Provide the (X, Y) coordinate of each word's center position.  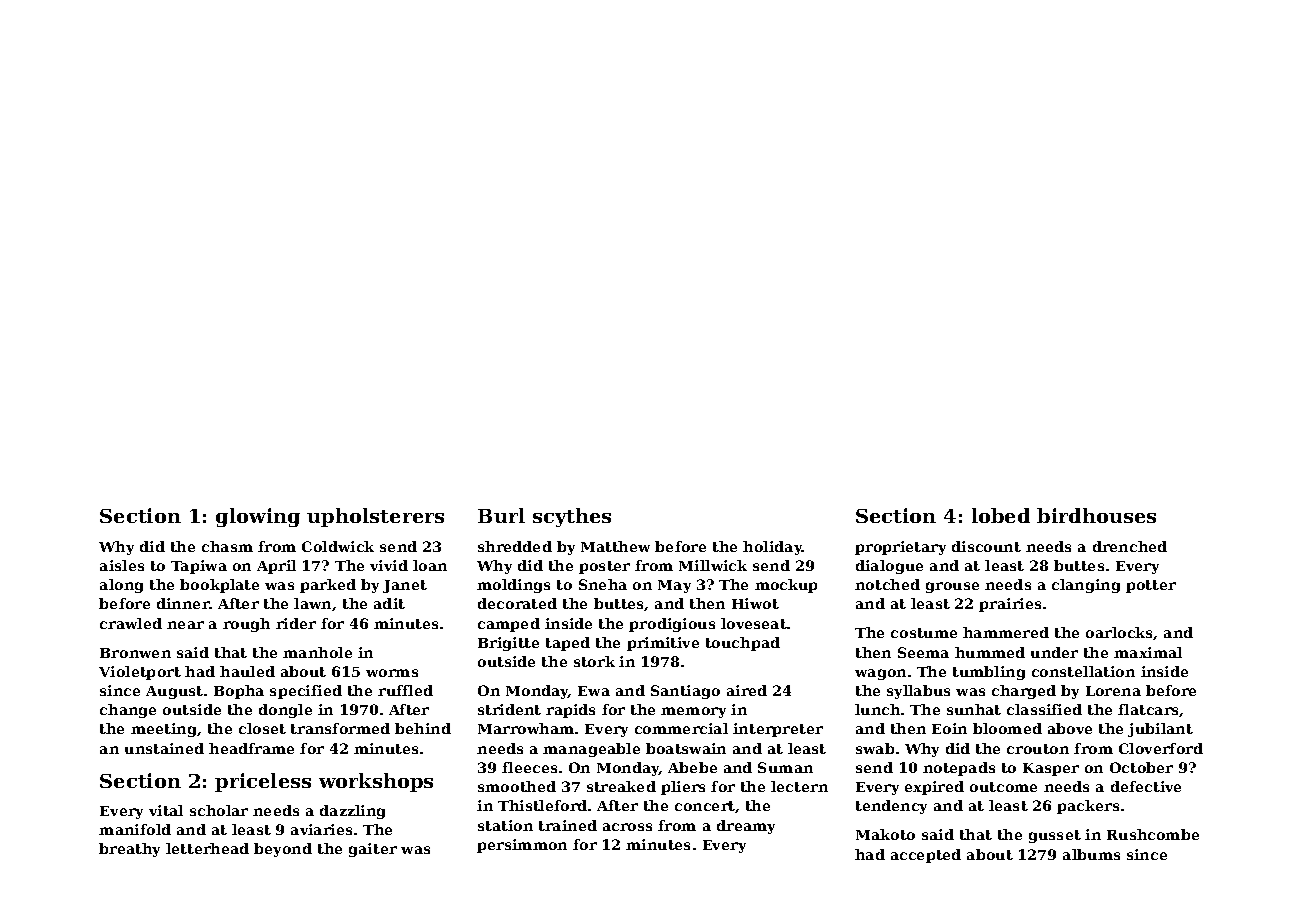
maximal (1148, 652)
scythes (572, 517)
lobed (1001, 515)
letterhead (207, 848)
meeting (163, 730)
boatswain (686, 748)
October (1141, 767)
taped (568, 644)
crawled (131, 623)
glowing (258, 517)
